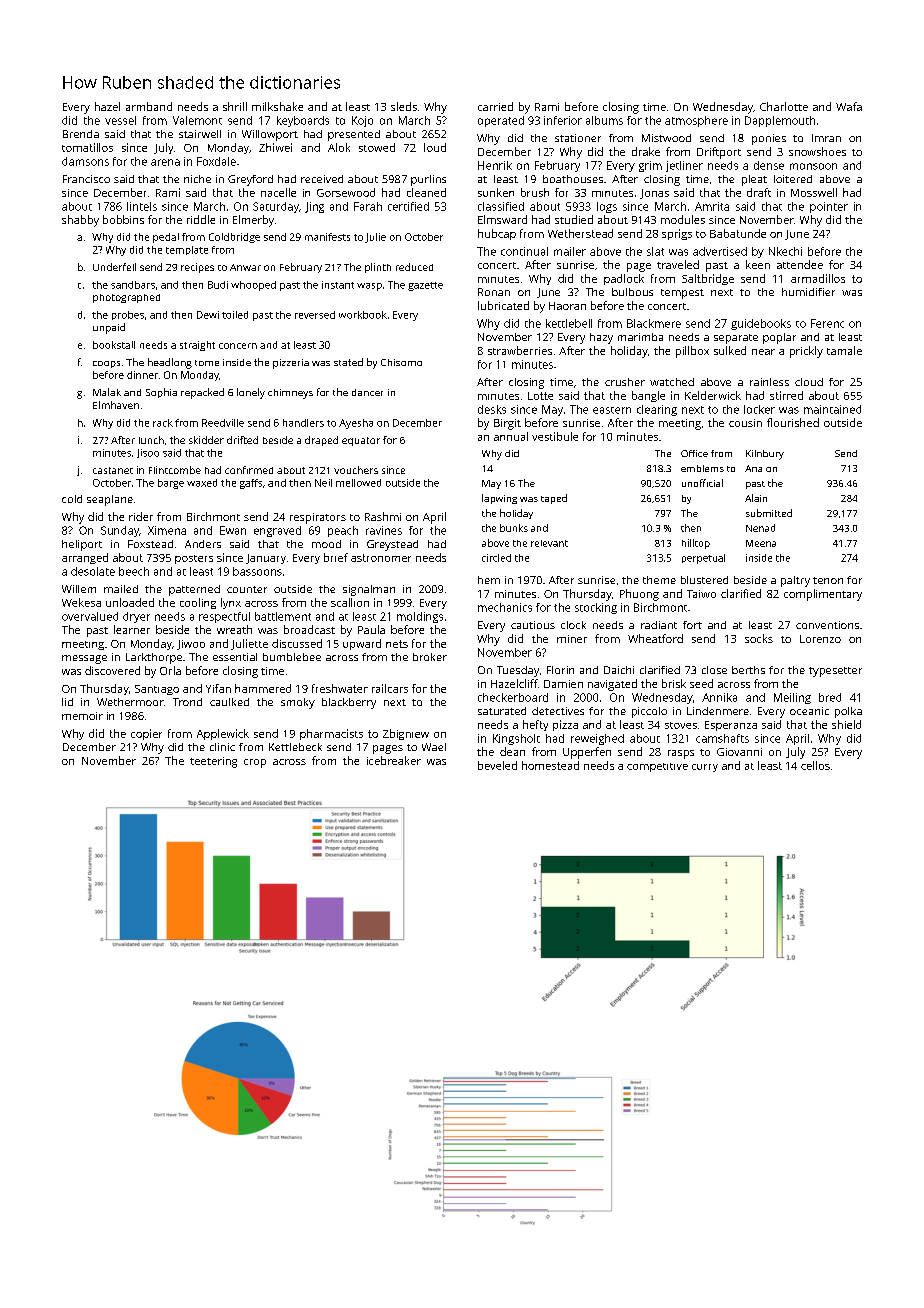 This screenshot has height=1308, width=924. Describe the element at coordinates (434, 747) in the screenshot. I see `Wael` at that location.
